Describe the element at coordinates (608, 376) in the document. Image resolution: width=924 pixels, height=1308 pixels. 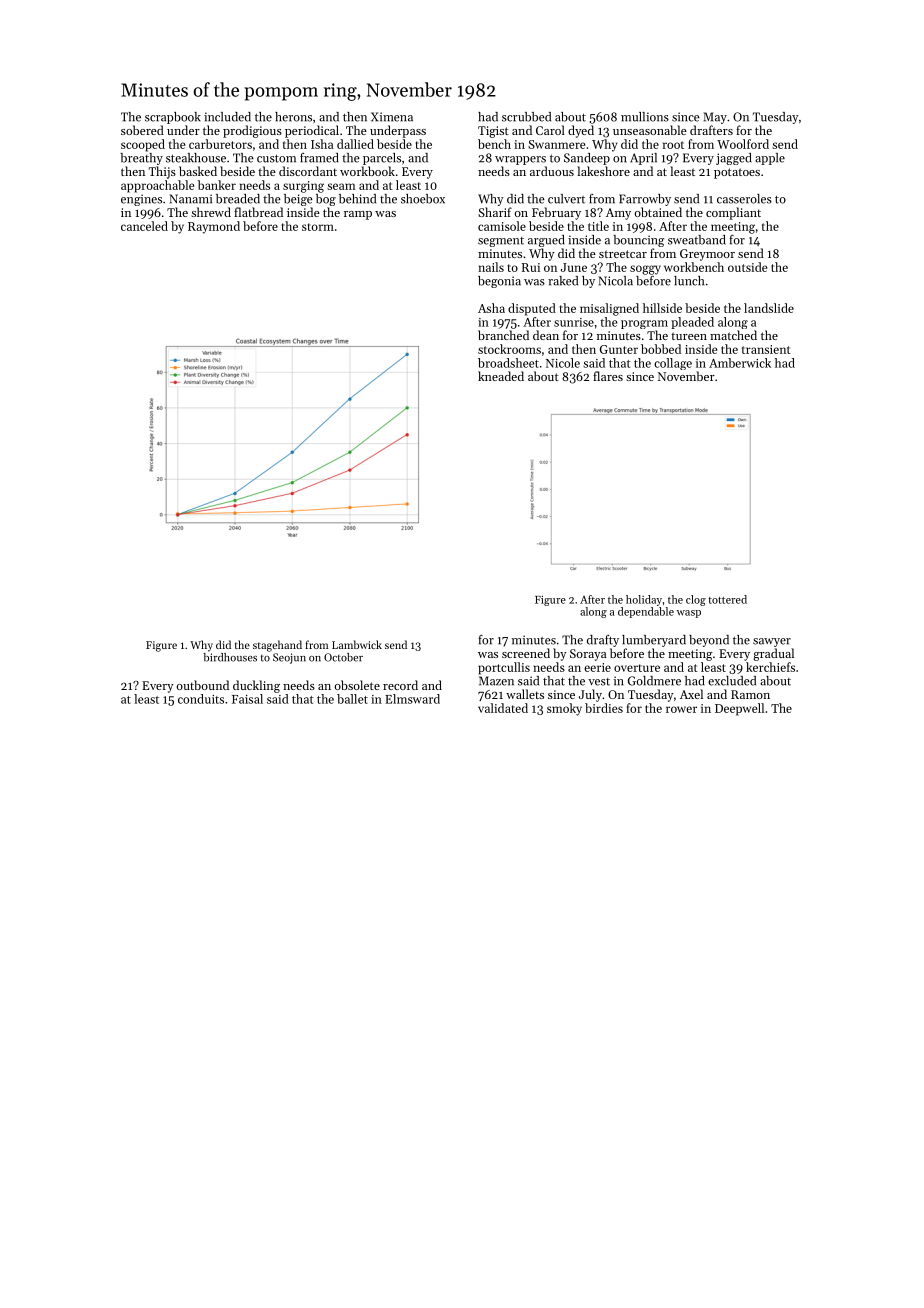
I see `flares` at that location.
